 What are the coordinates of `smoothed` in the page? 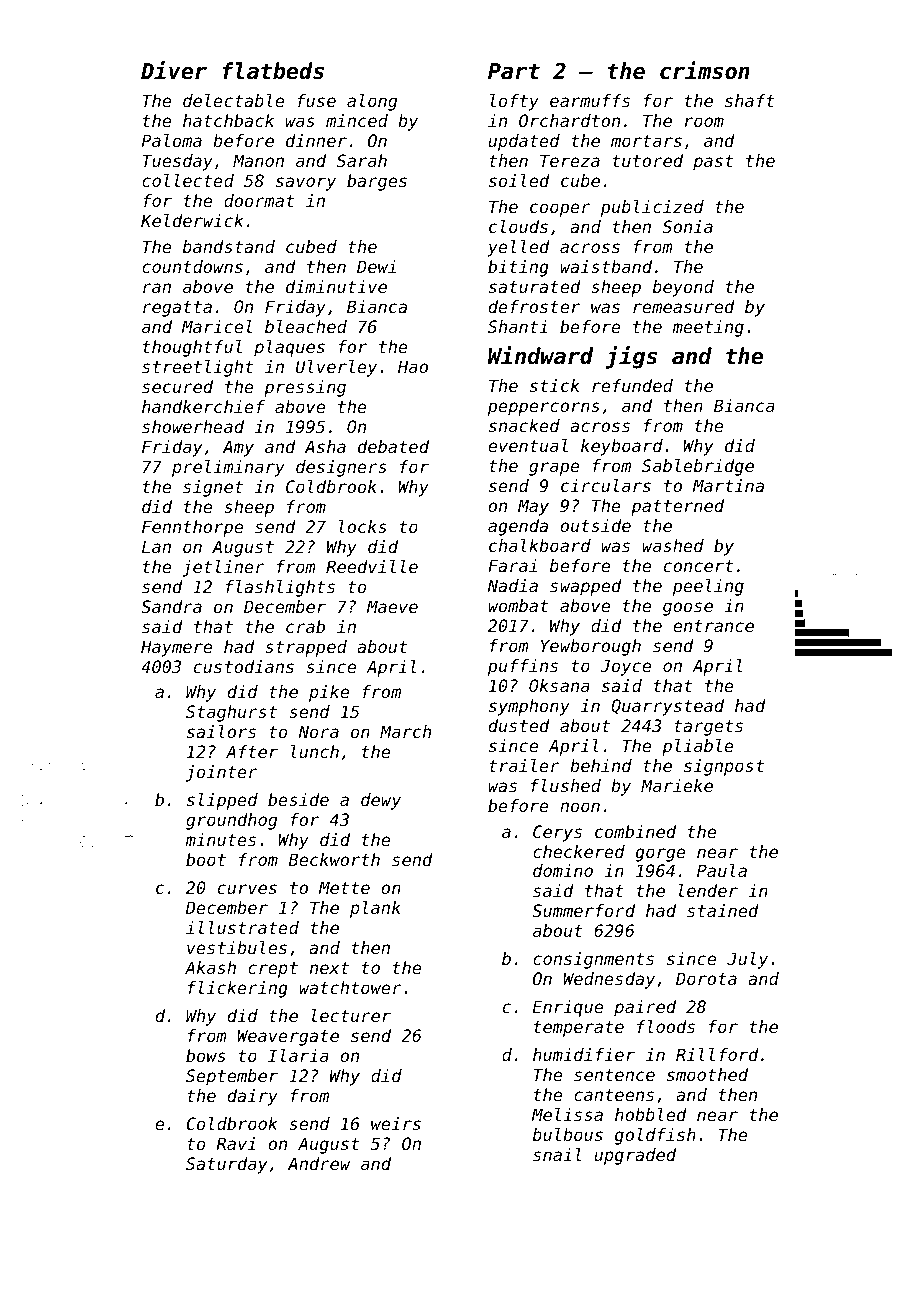 It's located at (707, 1074).
